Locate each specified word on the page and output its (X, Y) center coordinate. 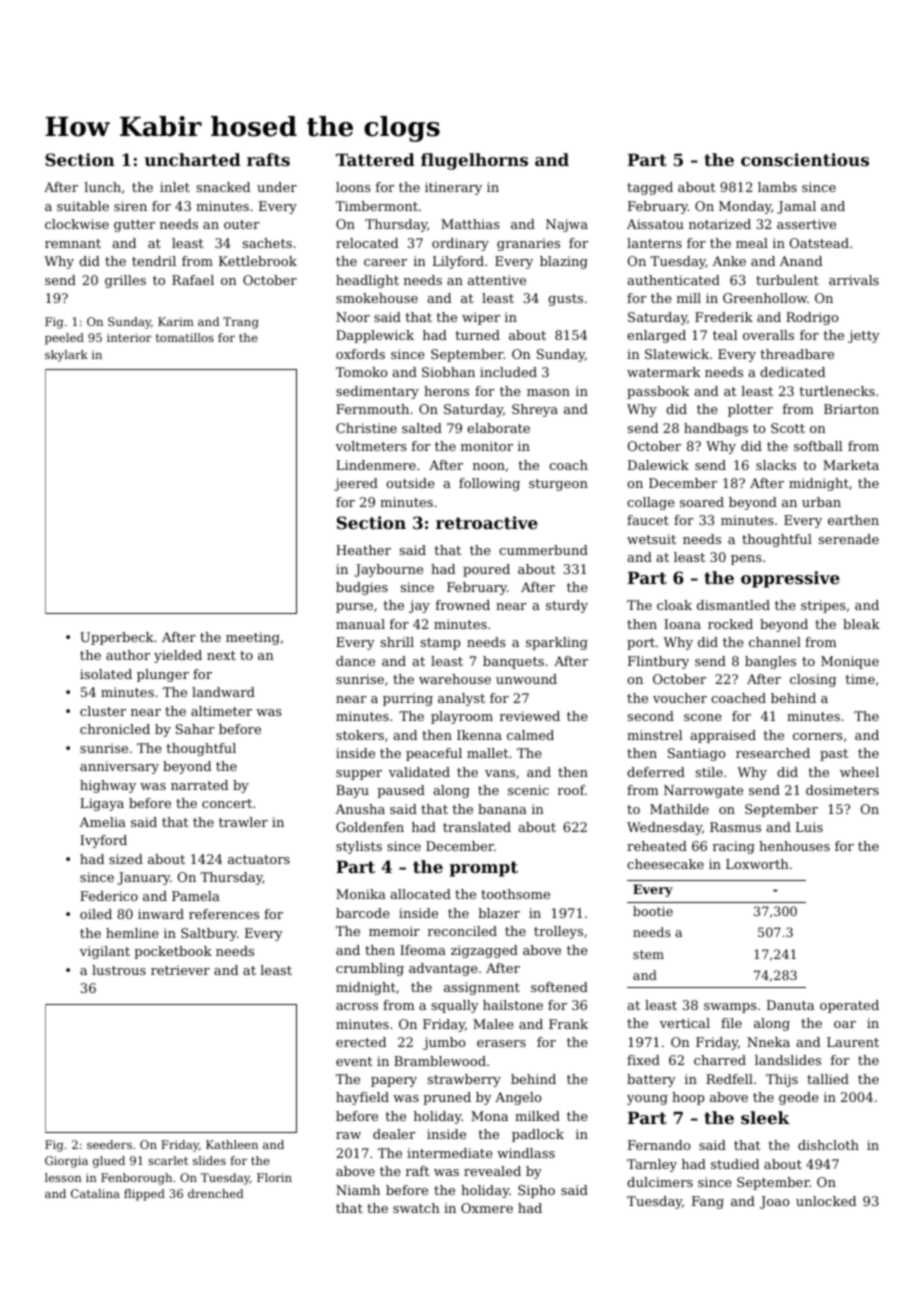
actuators (259, 859)
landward (223, 692)
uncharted (192, 159)
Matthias (470, 224)
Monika (361, 894)
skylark (66, 356)
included (508, 372)
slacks (776, 465)
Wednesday (664, 828)
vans (500, 773)
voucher (680, 698)
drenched (216, 1193)
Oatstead (819, 243)
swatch (416, 1208)
